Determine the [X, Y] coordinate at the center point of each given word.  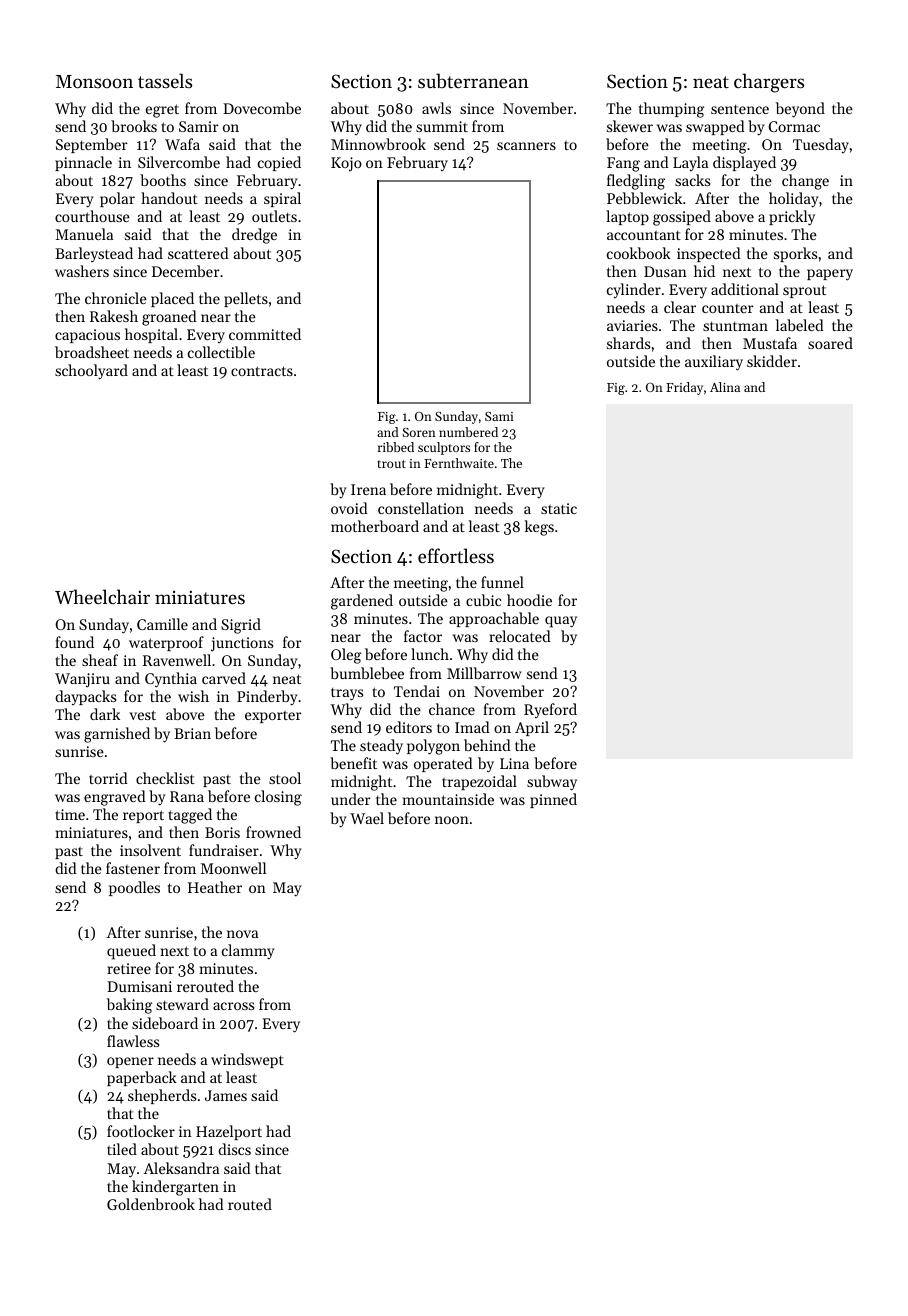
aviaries [632, 325]
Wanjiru [82, 680]
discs [234, 1149]
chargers [769, 83]
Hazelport [229, 1132]
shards [628, 343]
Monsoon [94, 81]
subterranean [473, 80]
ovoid [349, 508]
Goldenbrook [151, 1204]
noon [452, 820]
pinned [553, 800]
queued [131, 952]
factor [423, 636]
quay [561, 622]
